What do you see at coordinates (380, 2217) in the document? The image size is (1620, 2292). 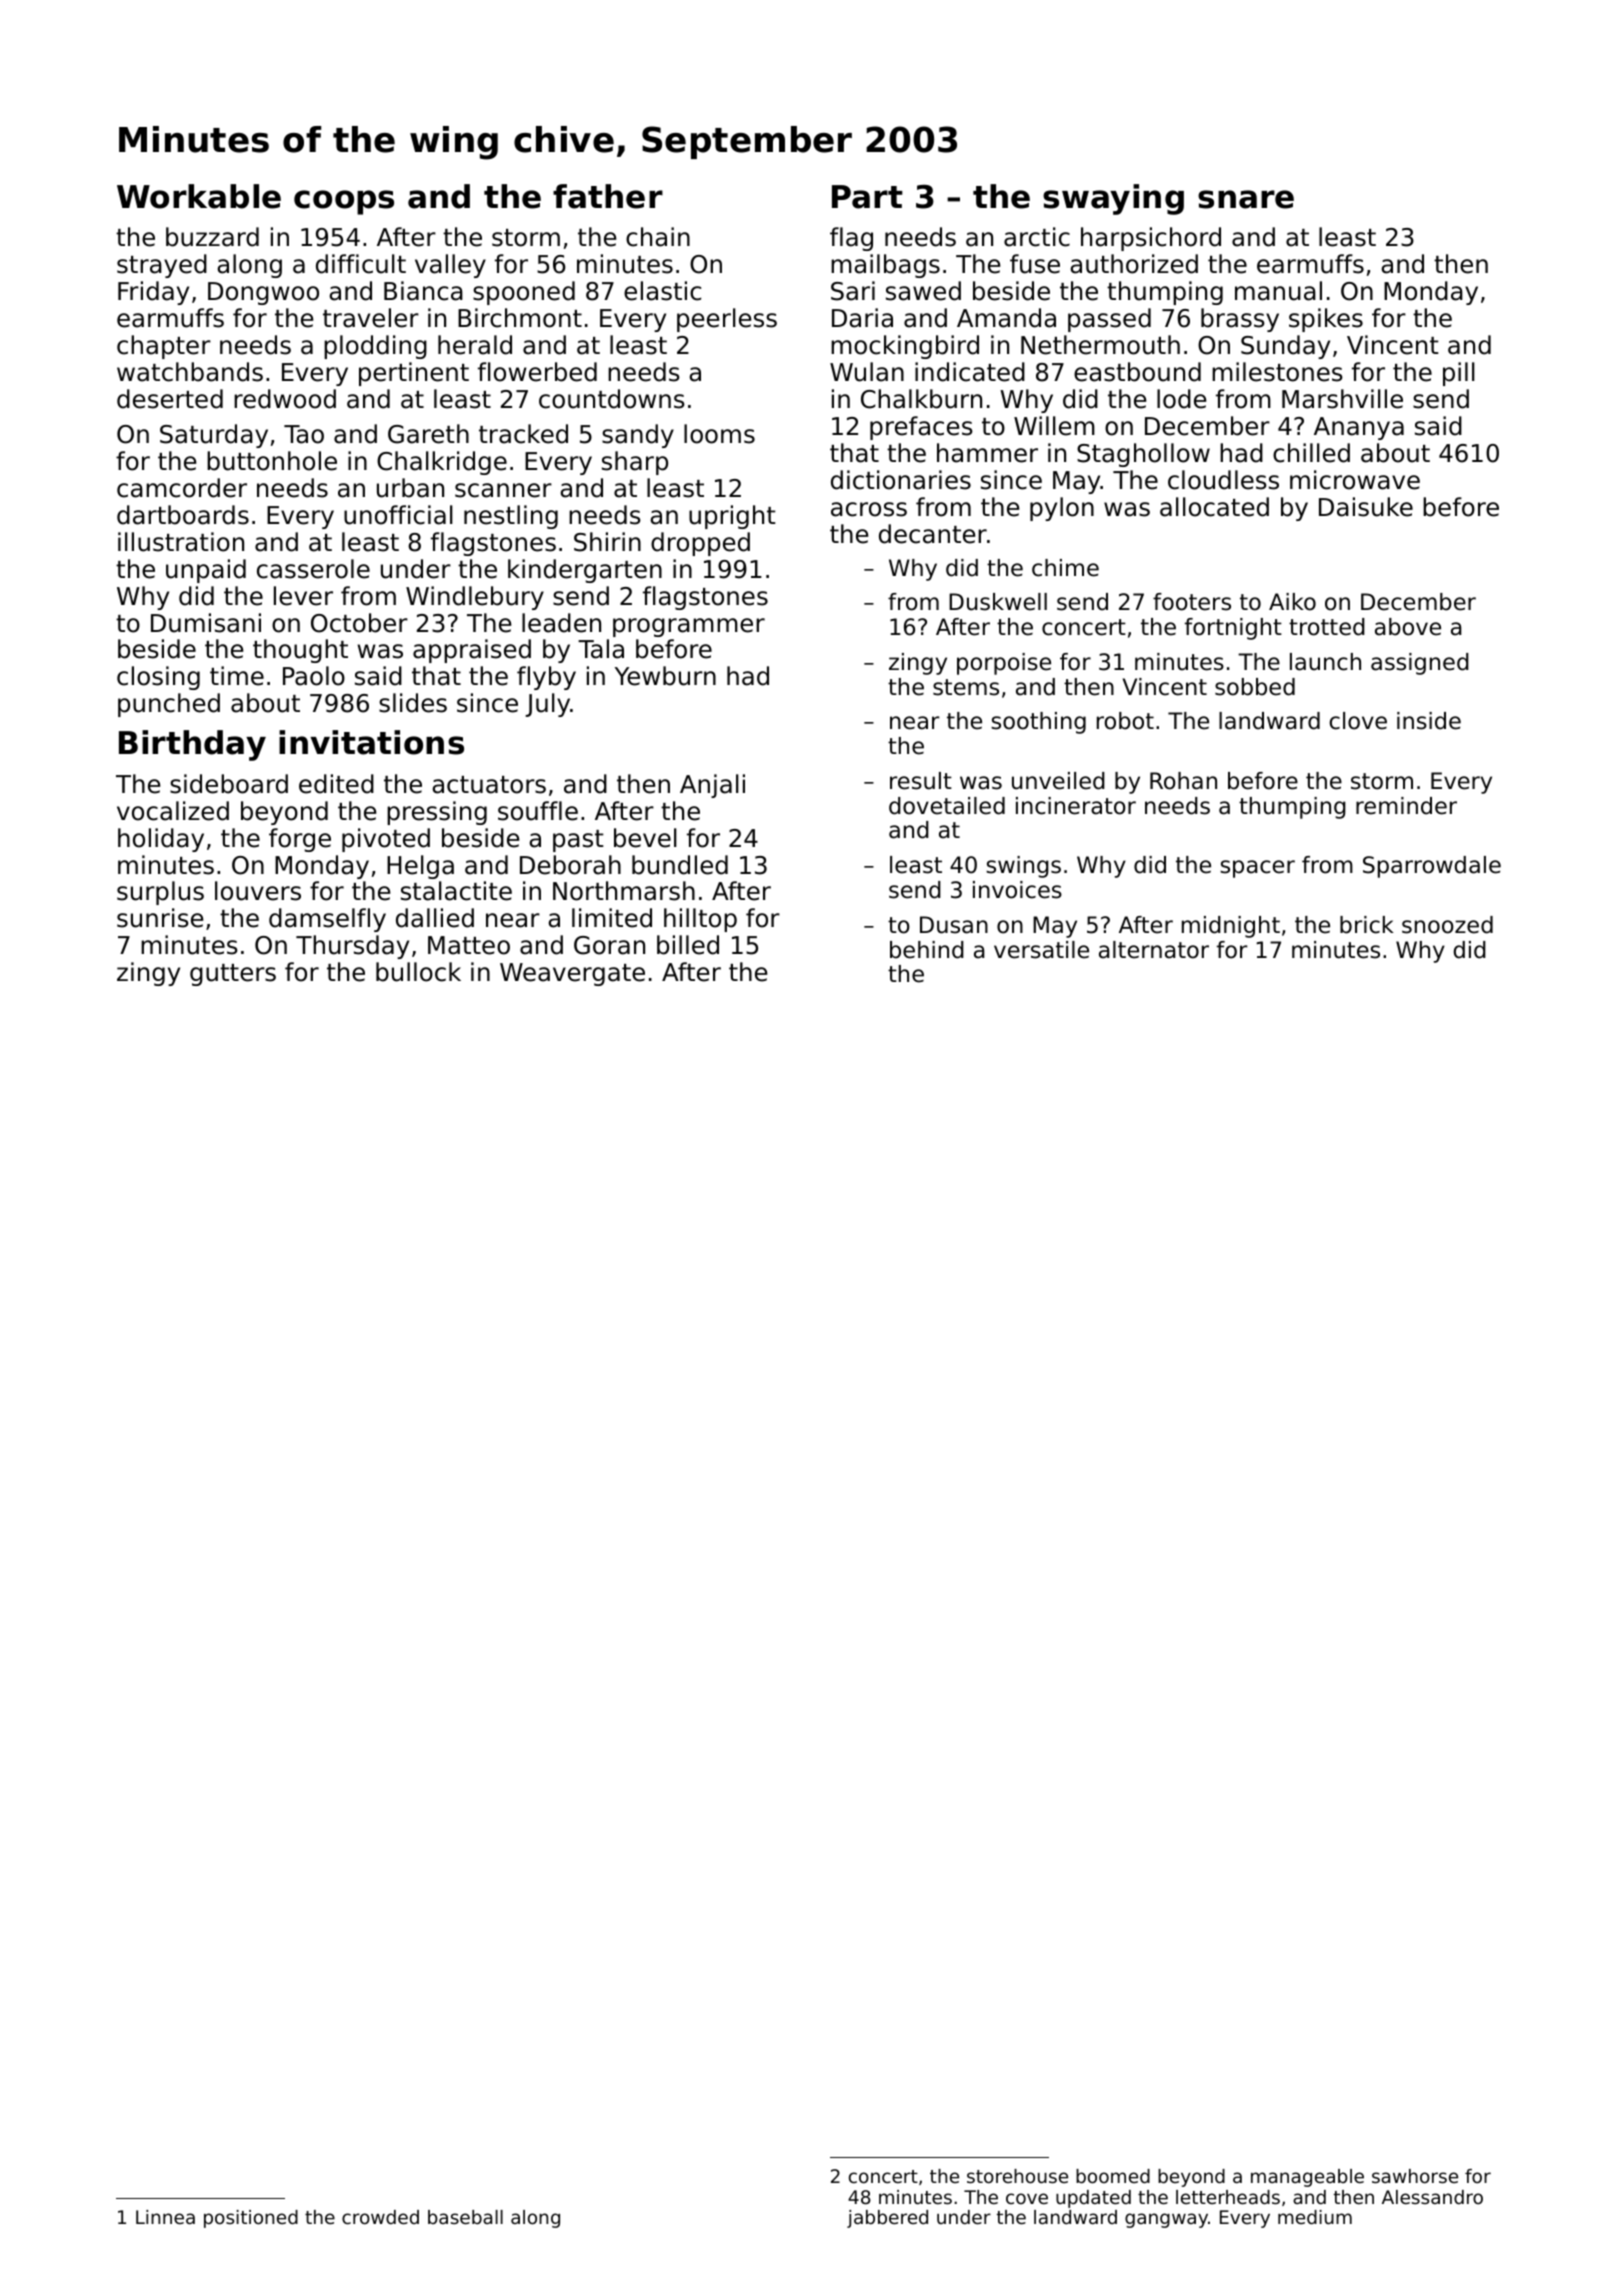 I see `crowded` at bounding box center [380, 2217].
